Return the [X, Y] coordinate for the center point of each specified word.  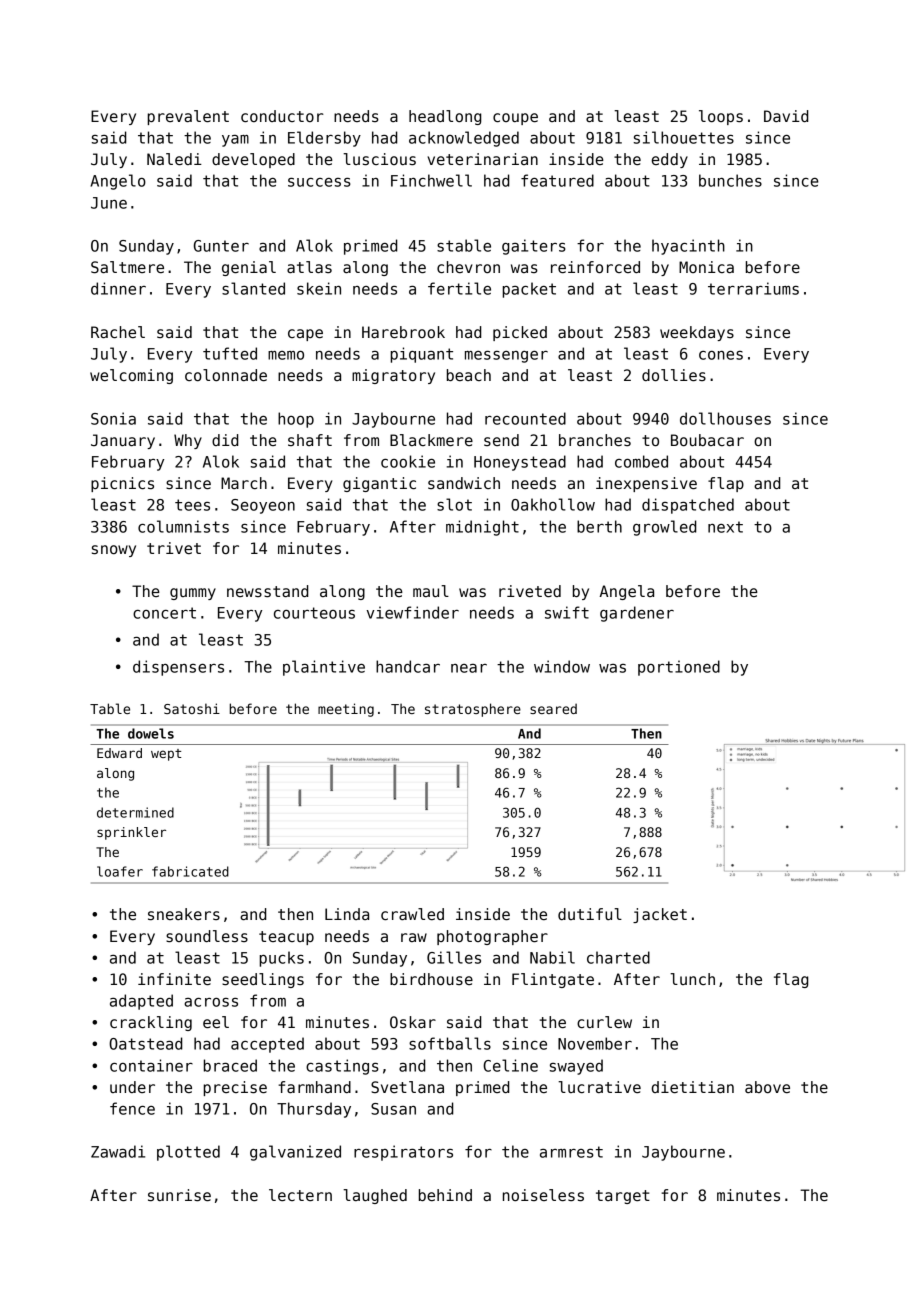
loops [721, 117]
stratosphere [473, 710]
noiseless [543, 1195]
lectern [300, 1195]
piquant [422, 355]
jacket [660, 915]
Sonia [113, 418]
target [623, 1197]
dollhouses [725, 418]
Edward [119, 753]
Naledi [174, 159]
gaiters [534, 247]
